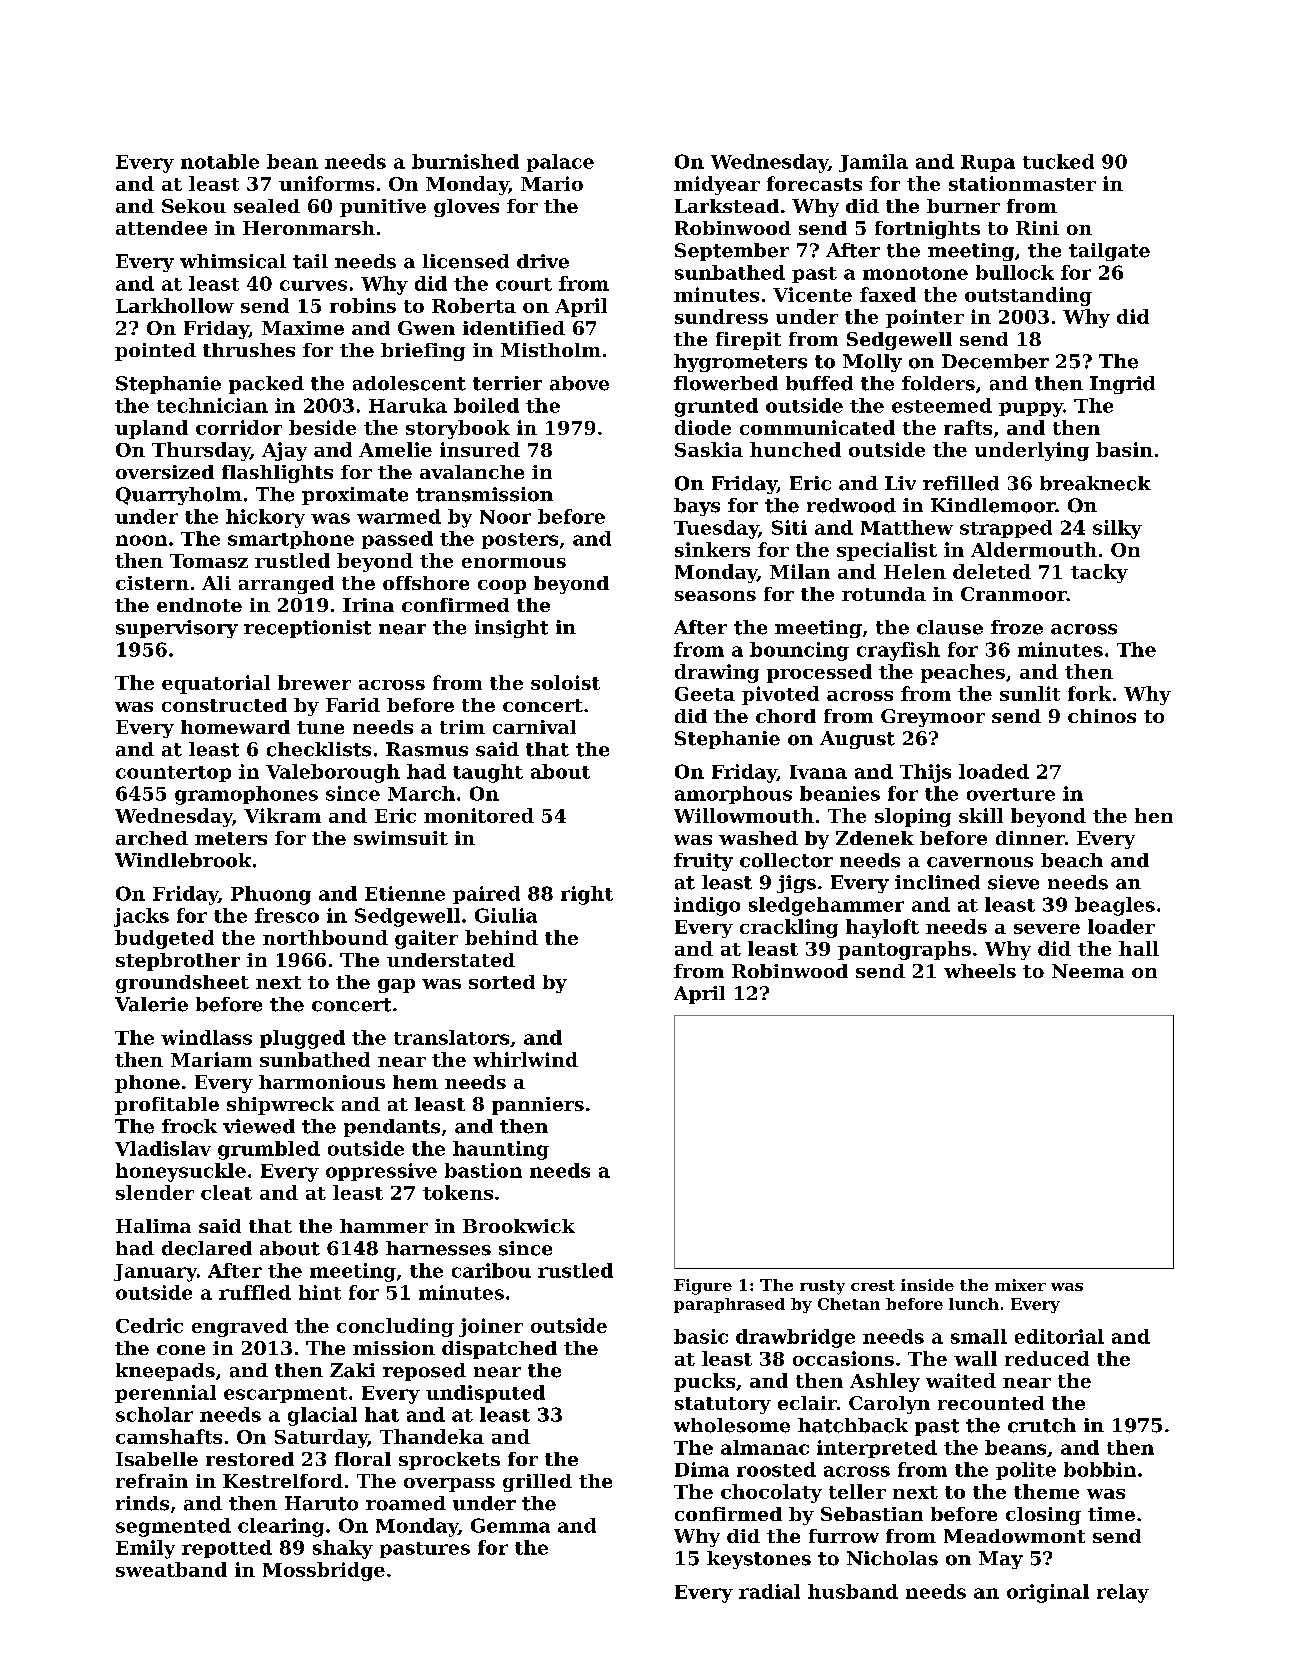  I want to click on panniers, so click(538, 1106).
